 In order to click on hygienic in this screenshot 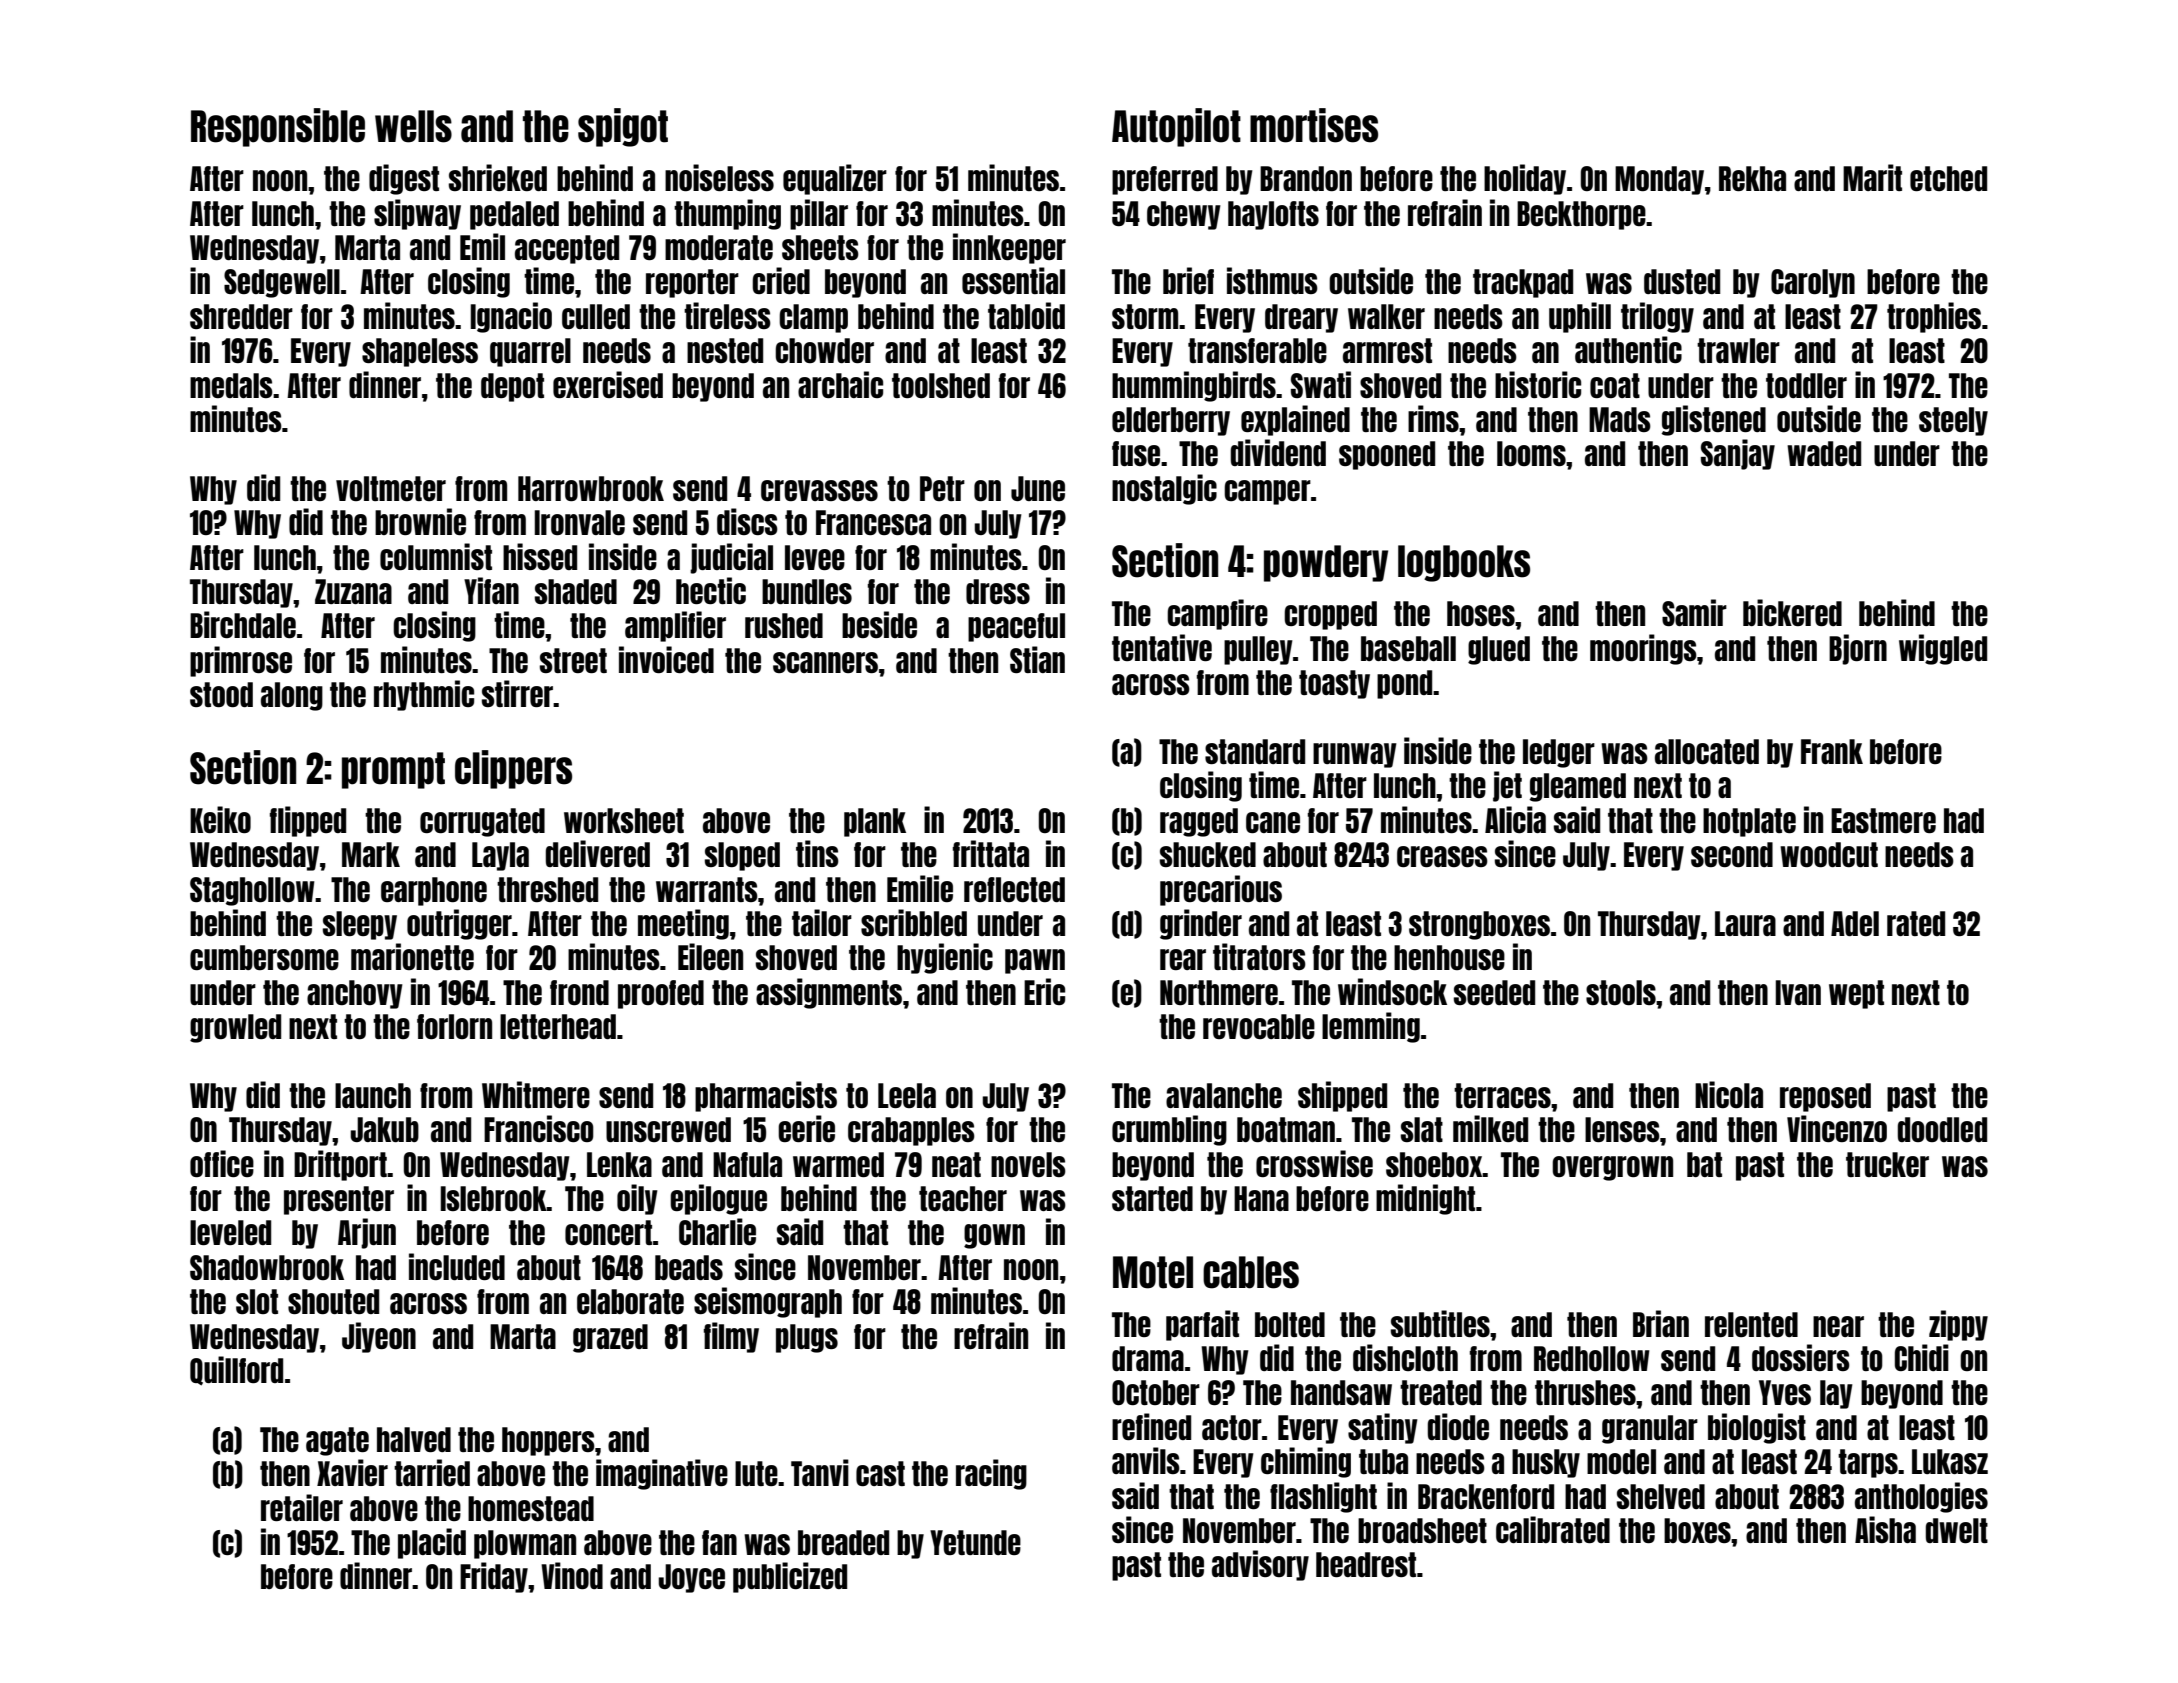, I will do `click(945, 958)`.
